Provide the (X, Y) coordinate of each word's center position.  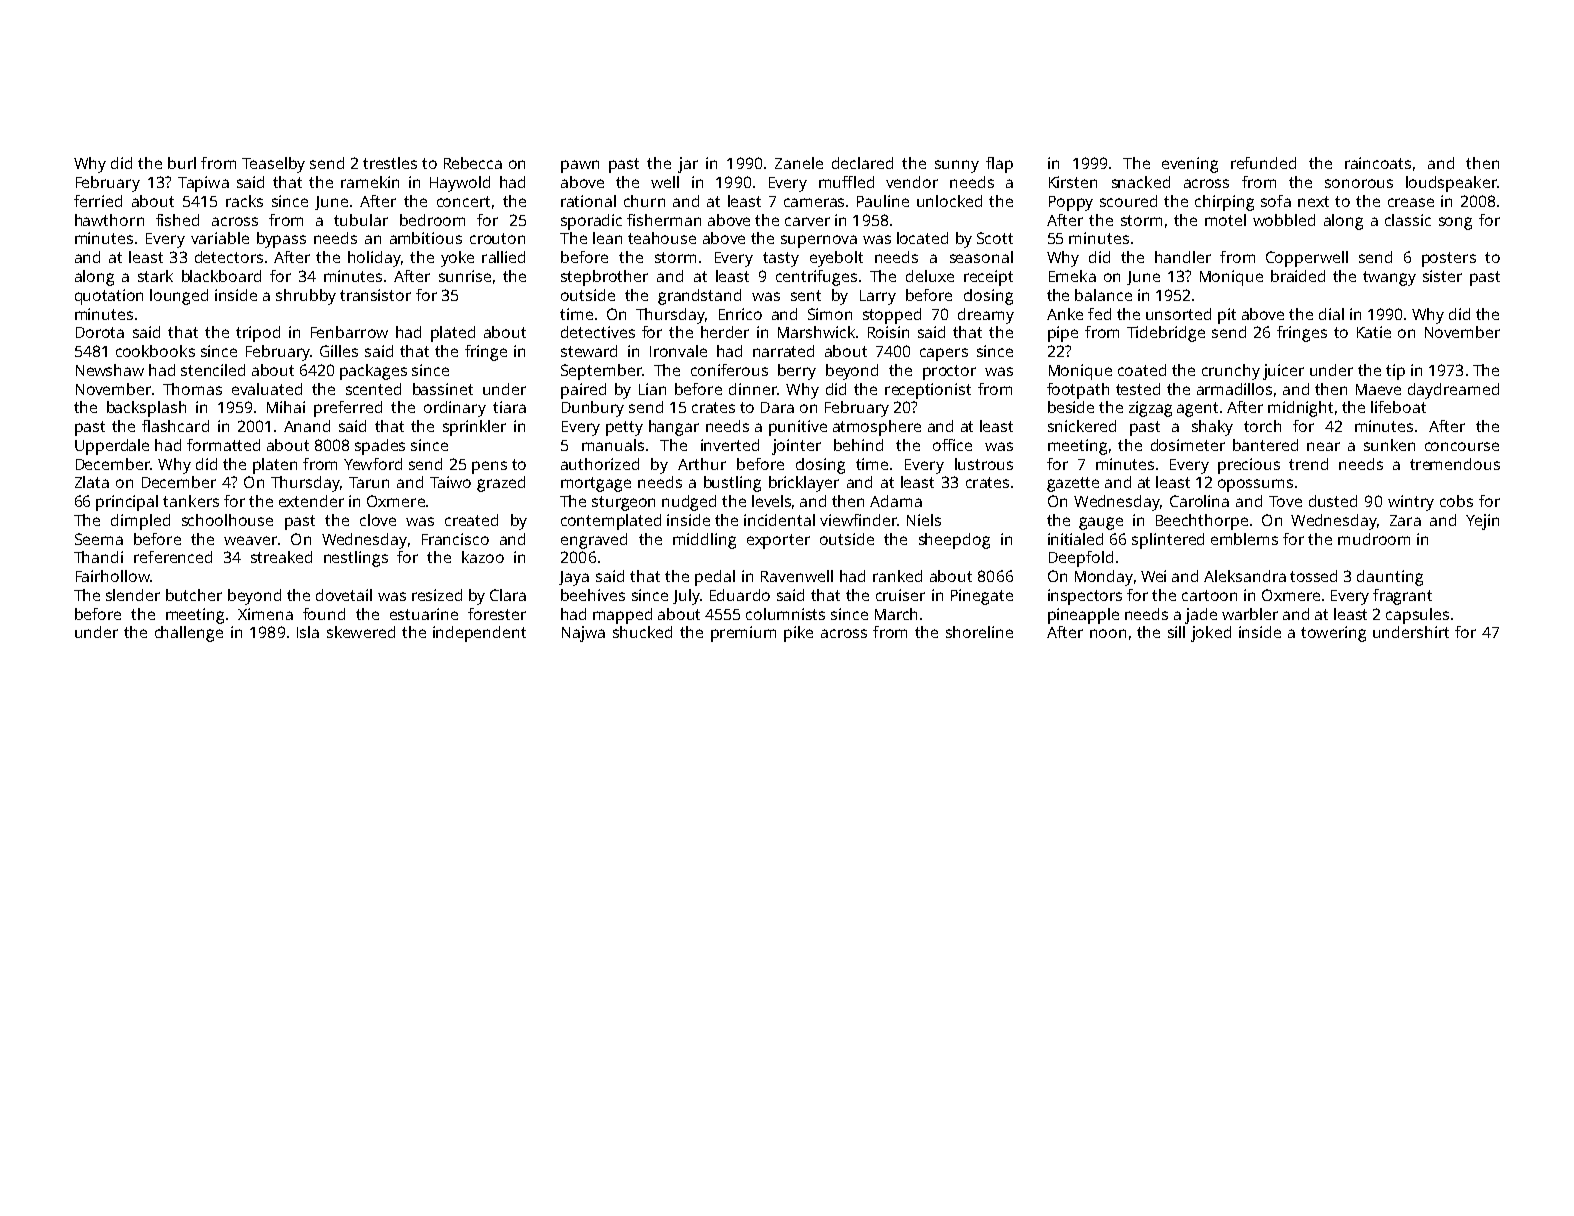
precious (1249, 466)
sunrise (465, 276)
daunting (1390, 578)
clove (378, 520)
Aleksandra (1245, 576)
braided (1298, 276)
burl (182, 163)
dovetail (344, 595)
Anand (307, 426)
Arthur (702, 464)
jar (688, 165)
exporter (778, 541)
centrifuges (816, 278)
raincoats (1378, 163)
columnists (785, 614)
